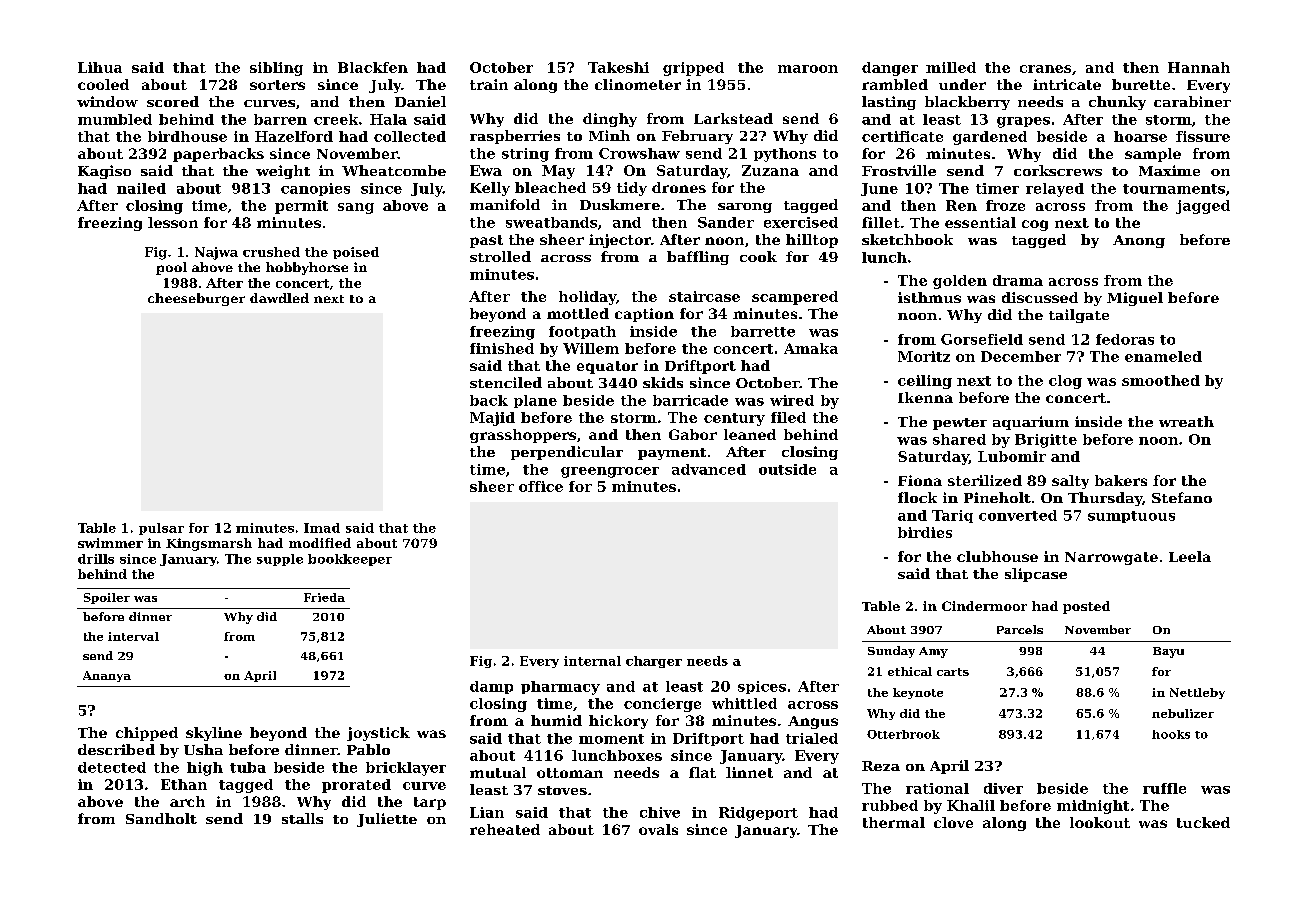 Image resolution: width=1308 pixels, height=924 pixels. I want to click on clove, so click(953, 822).
